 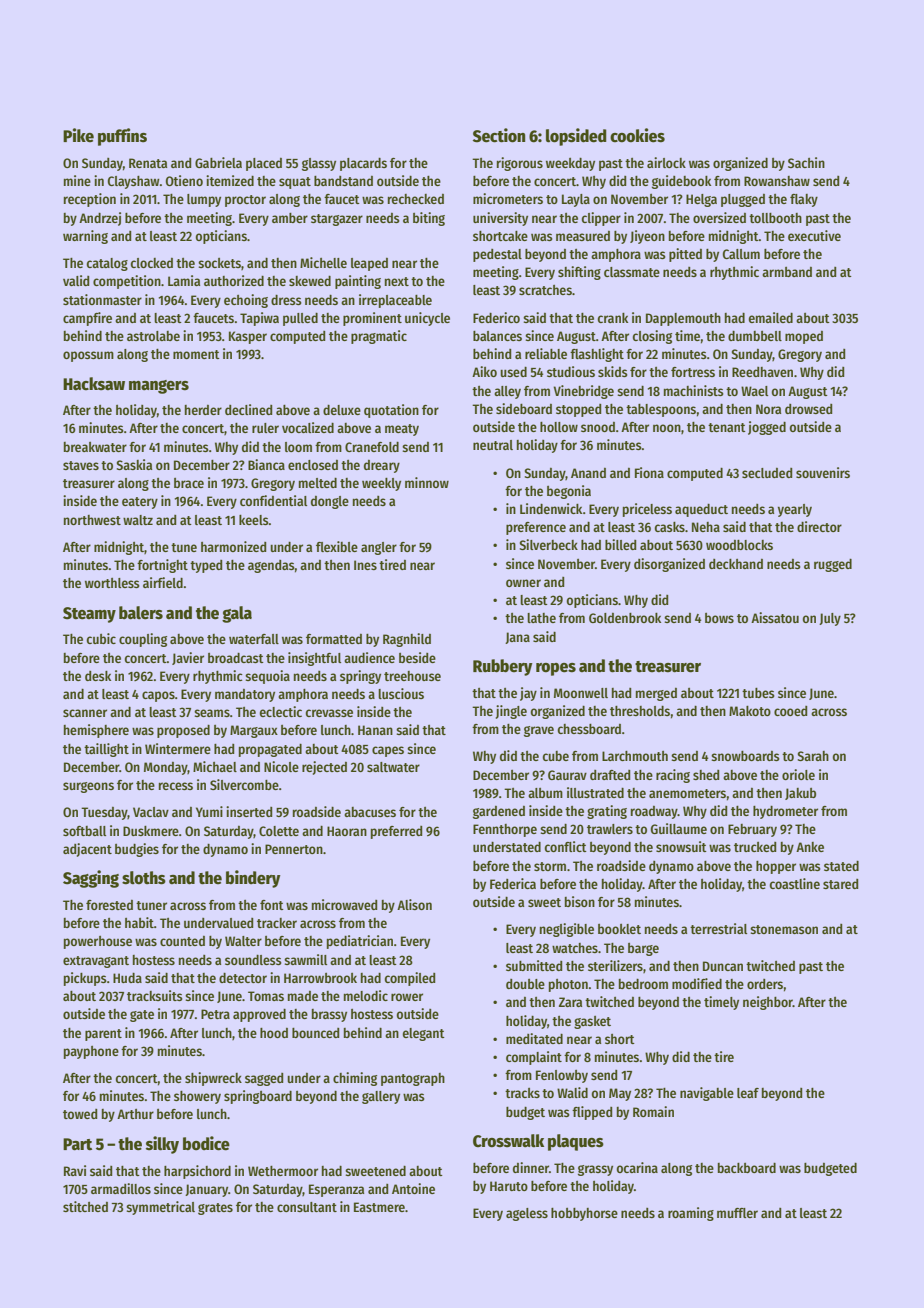 I want to click on puffins, so click(x=122, y=137).
